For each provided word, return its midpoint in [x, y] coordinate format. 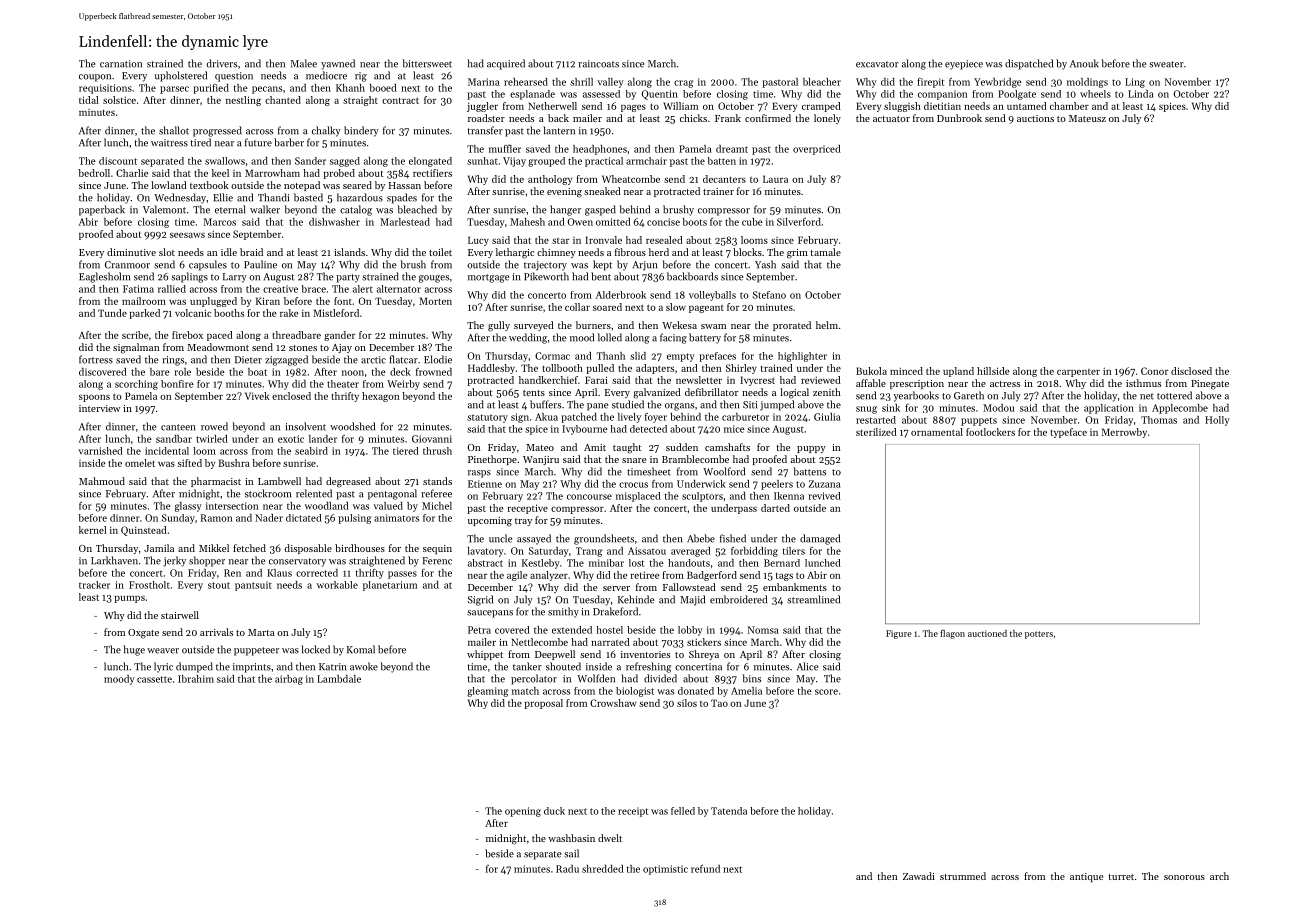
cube [752, 222]
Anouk [1084, 63]
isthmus [1143, 383]
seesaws [187, 235]
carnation [121, 64]
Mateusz [1087, 118]
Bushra [234, 463]
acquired [506, 64]
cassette [154, 679]
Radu [567, 869]
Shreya [704, 655]
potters [1039, 635]
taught [627, 448]
